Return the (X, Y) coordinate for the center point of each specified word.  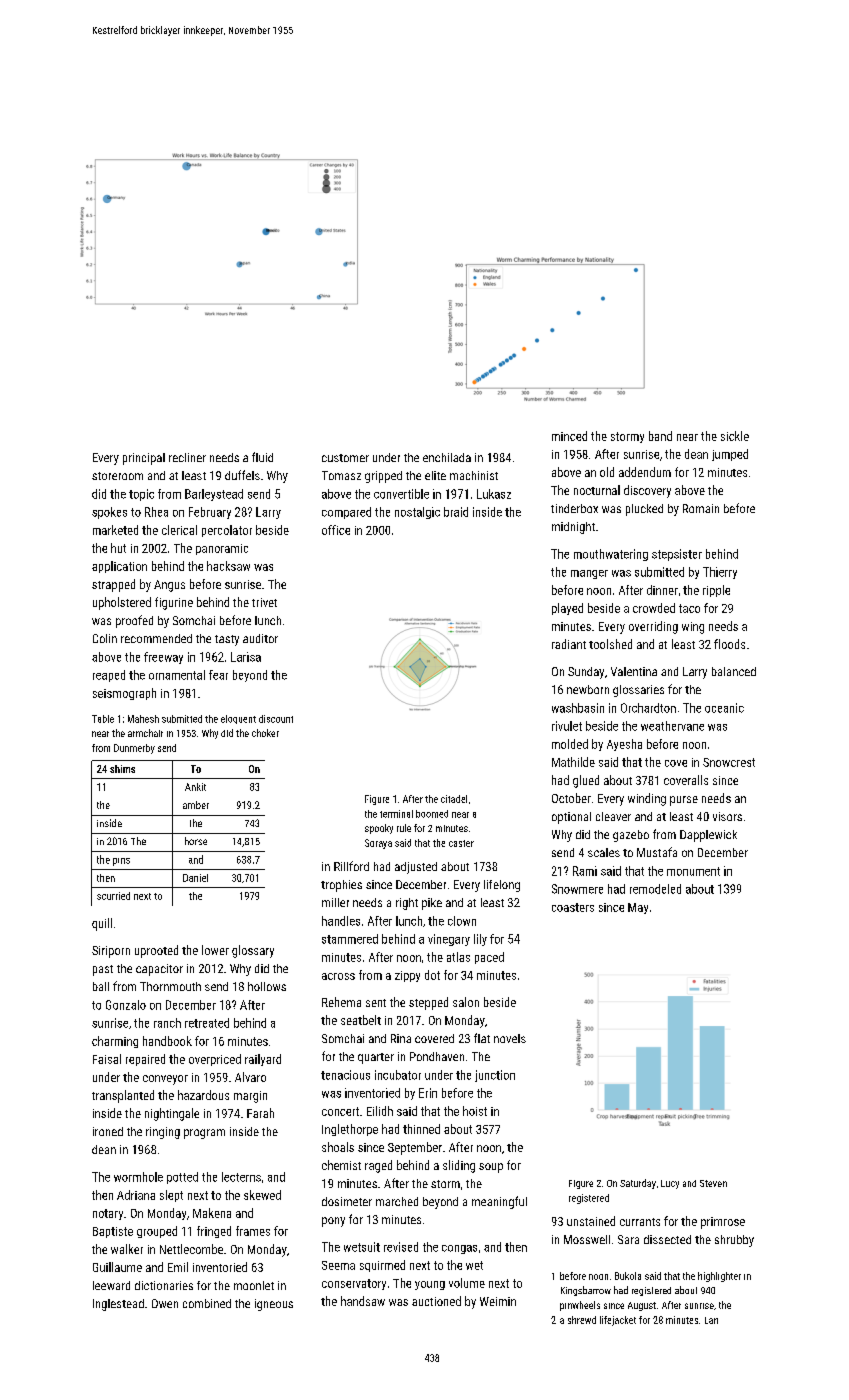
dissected (667, 1239)
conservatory (354, 1284)
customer (345, 458)
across (338, 976)
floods (729, 644)
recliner (187, 457)
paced (489, 958)
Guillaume (117, 1267)
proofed (134, 621)
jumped (730, 455)
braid (456, 512)
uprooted (156, 951)
